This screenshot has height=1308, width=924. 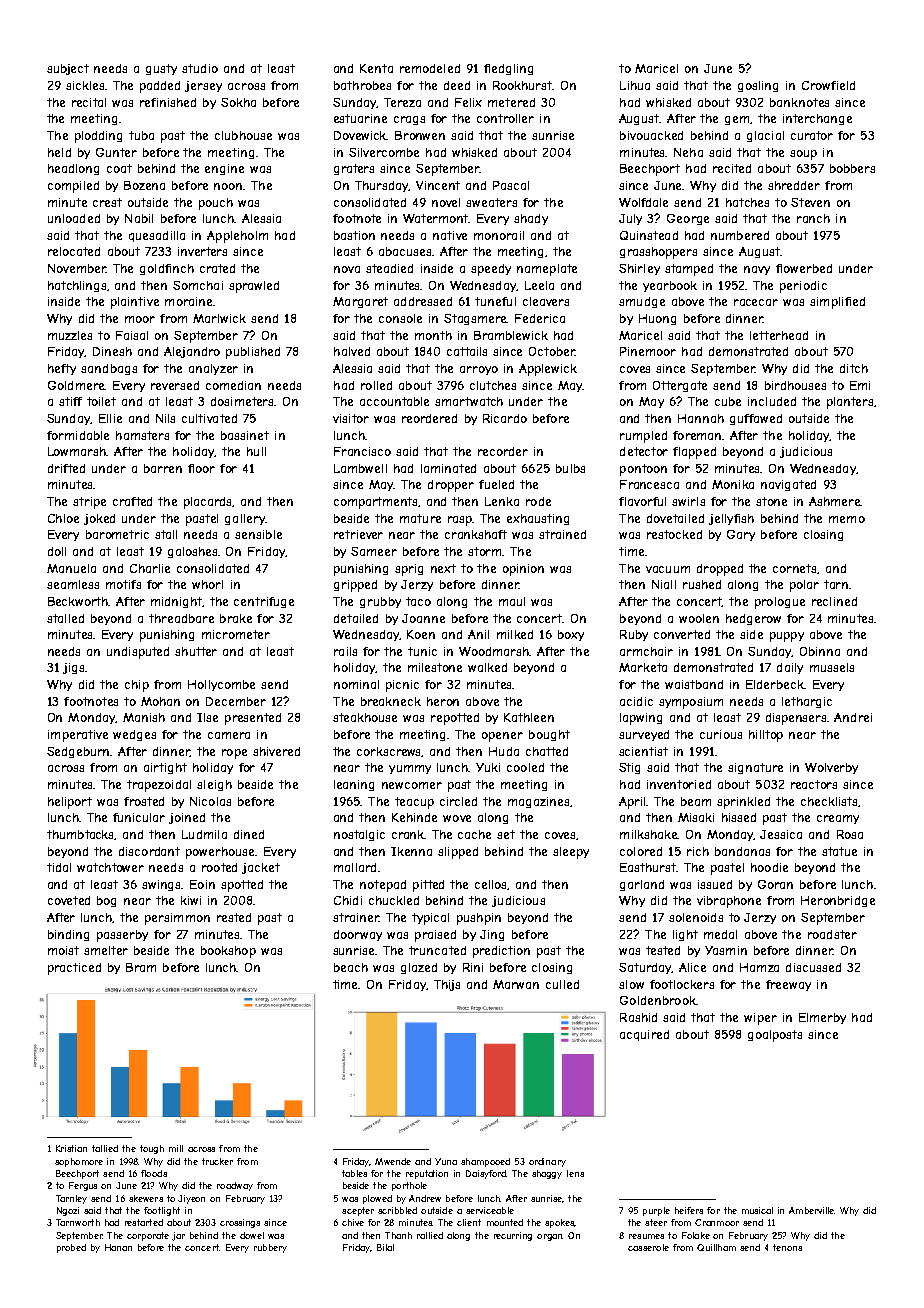 What do you see at coordinates (644, 1035) in the screenshot?
I see `acquired` at bounding box center [644, 1035].
